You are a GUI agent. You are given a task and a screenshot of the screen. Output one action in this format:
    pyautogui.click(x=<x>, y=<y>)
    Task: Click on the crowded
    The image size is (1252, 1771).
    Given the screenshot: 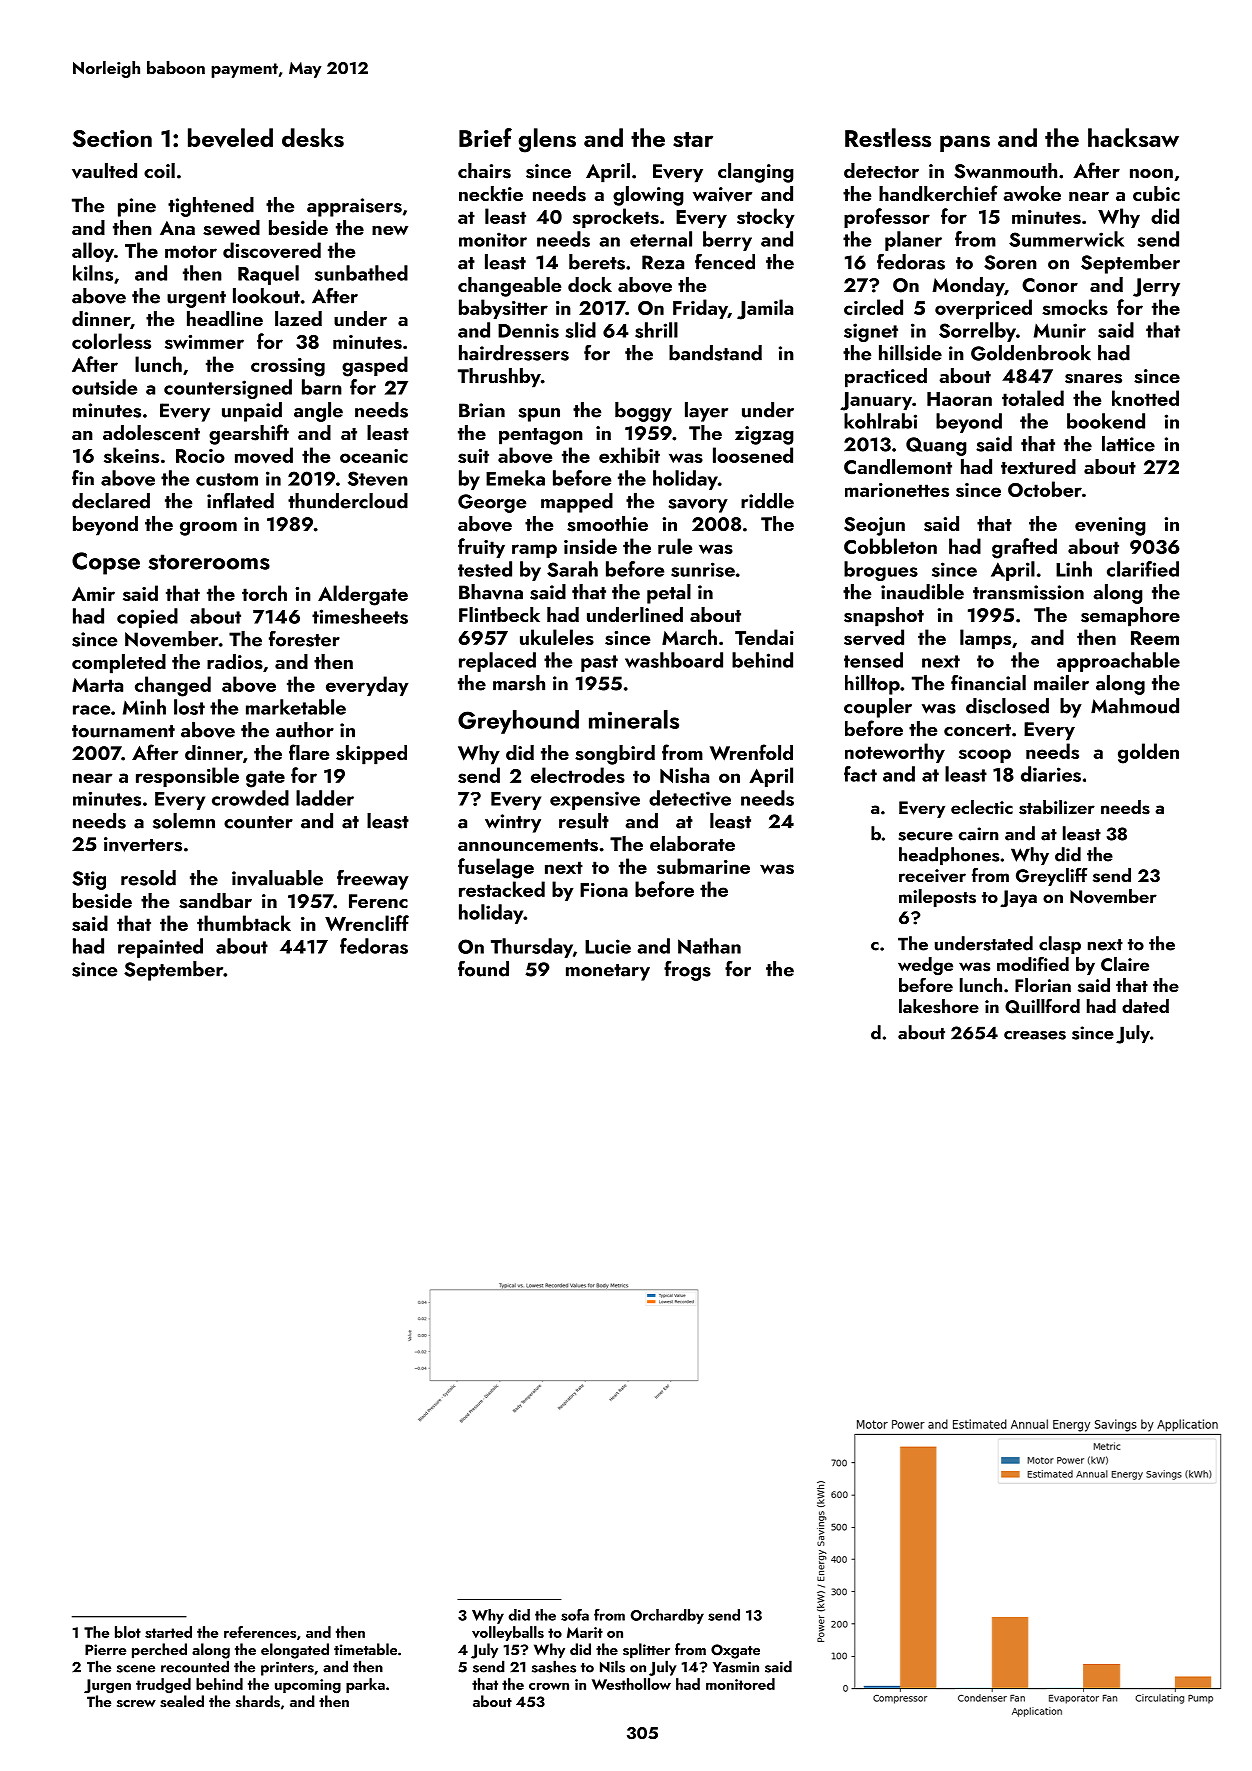 What is the action you would take?
    pyautogui.click(x=250, y=798)
